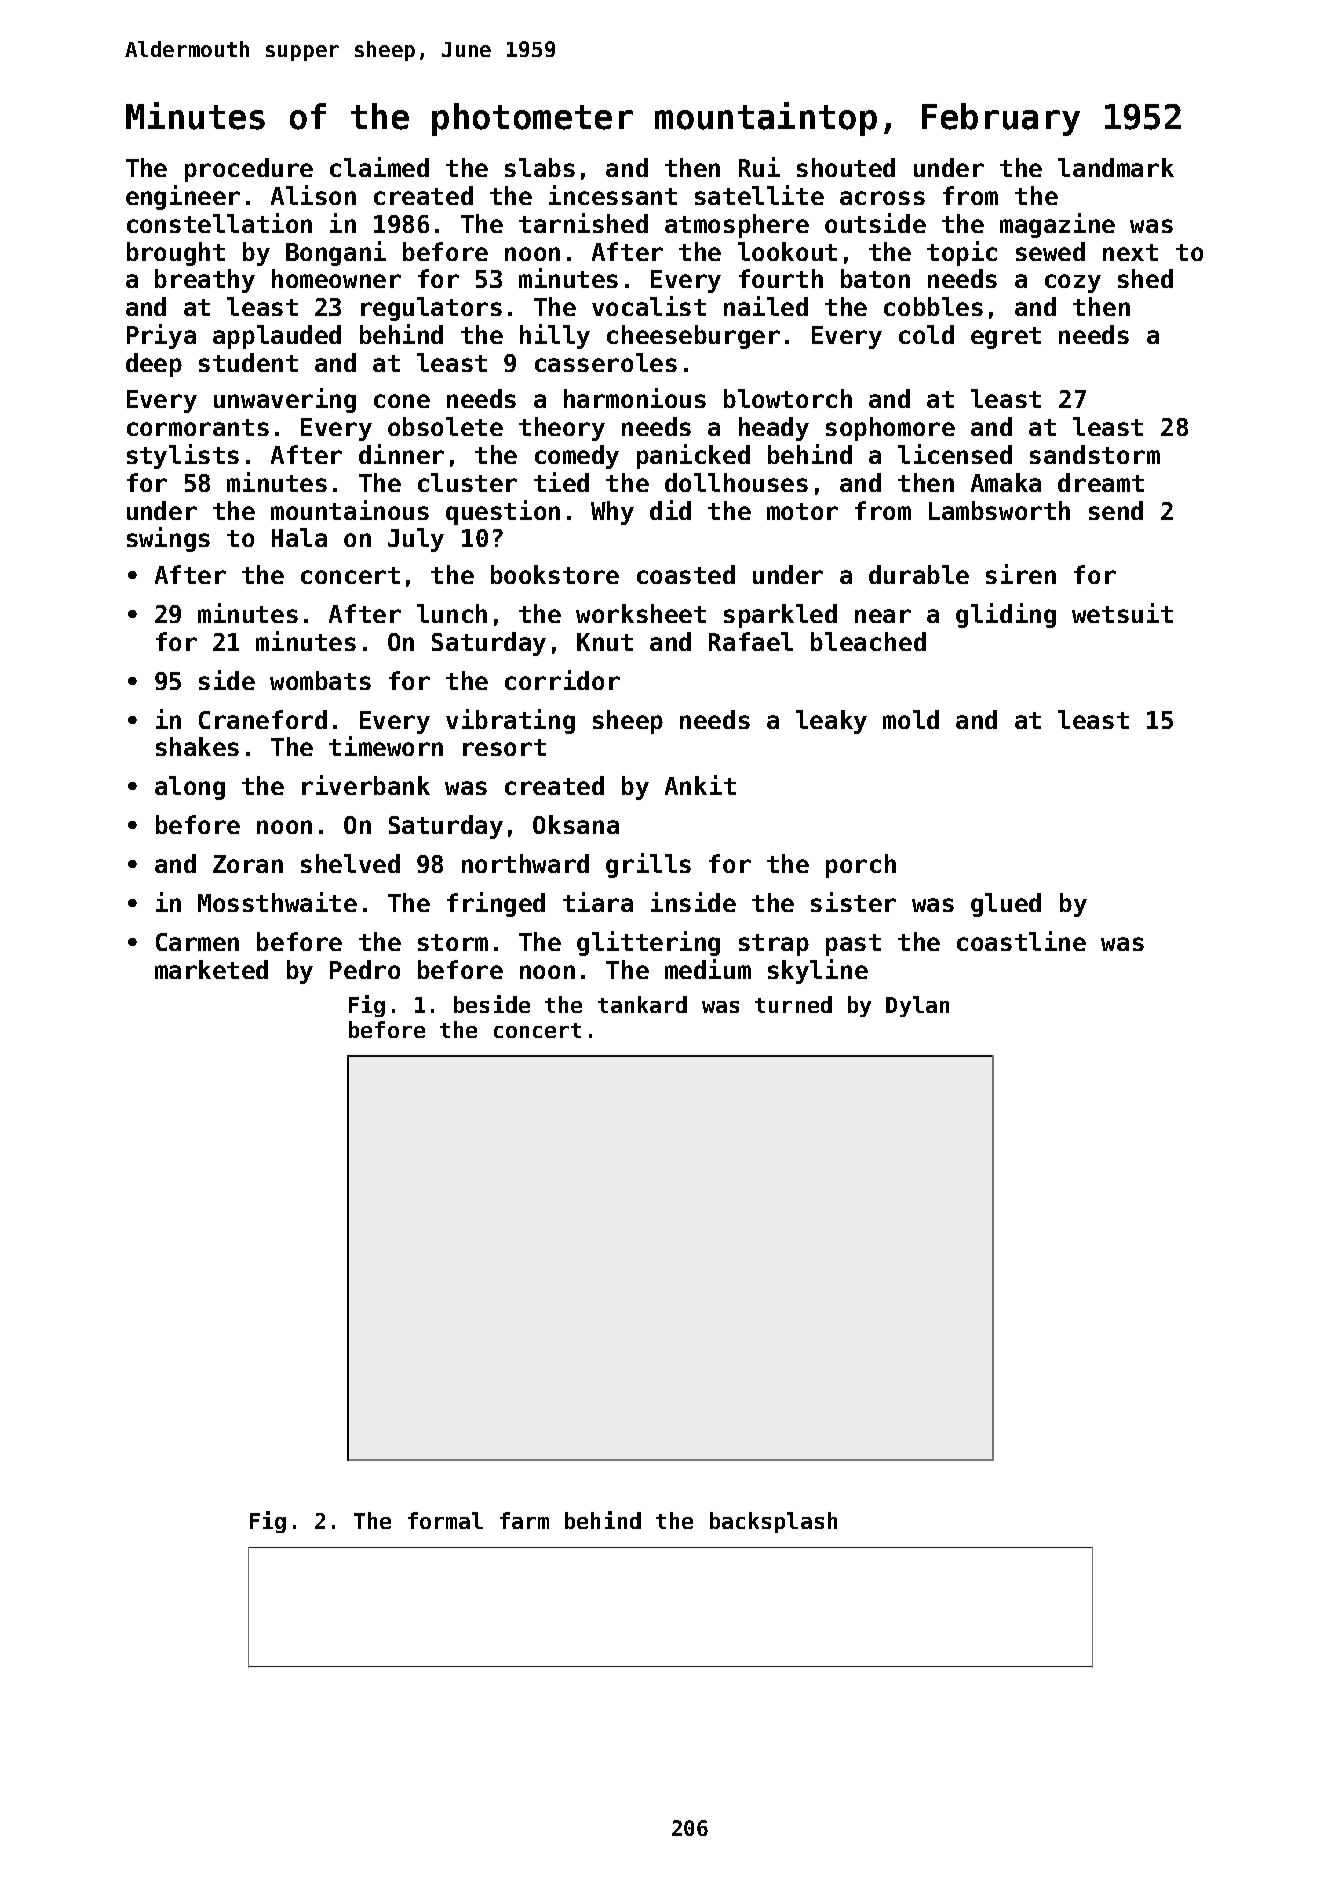  Describe the element at coordinates (263, 719) in the page. I see `Craneford` at that location.
